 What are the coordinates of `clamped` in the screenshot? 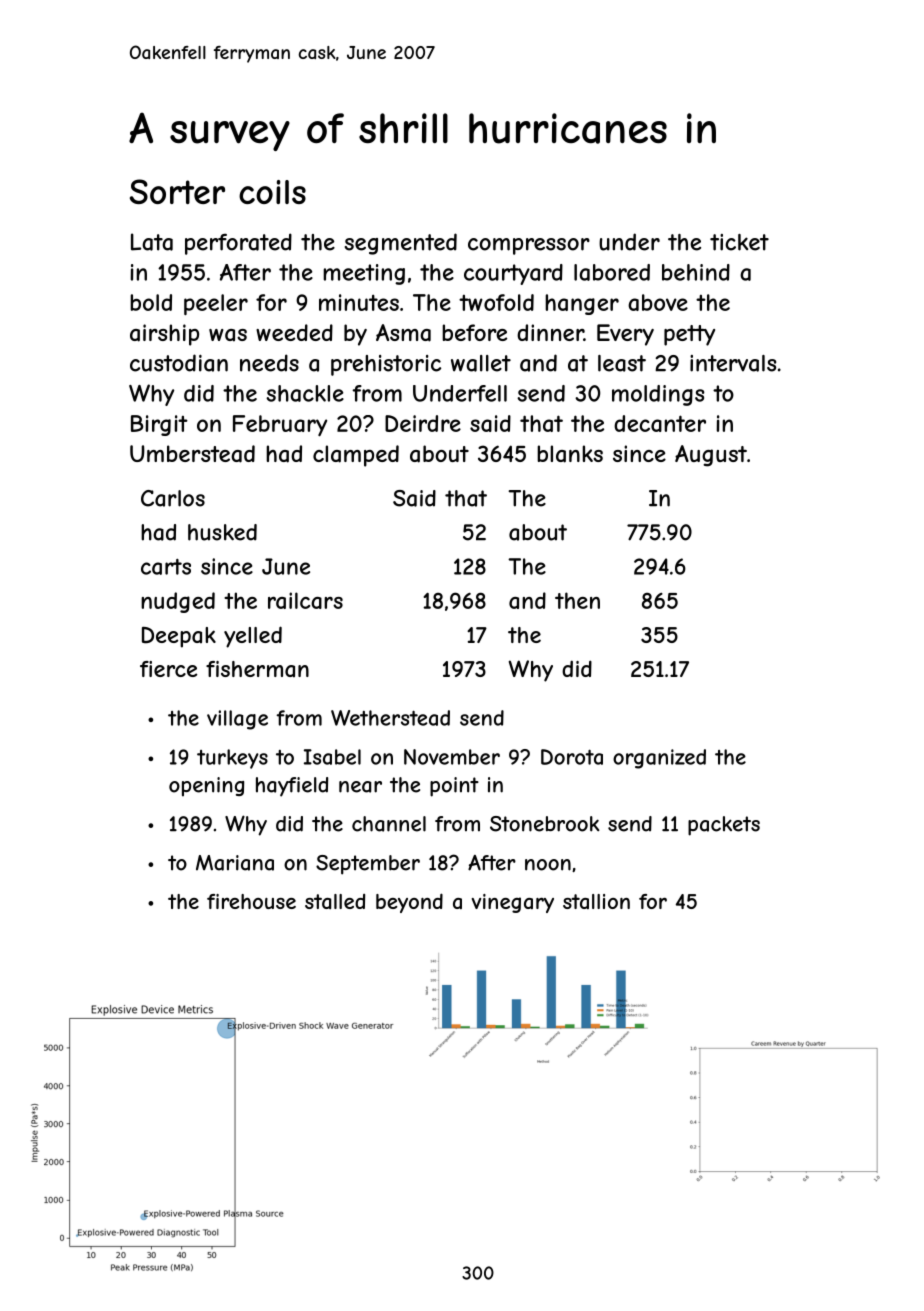 It's located at (356, 456).
